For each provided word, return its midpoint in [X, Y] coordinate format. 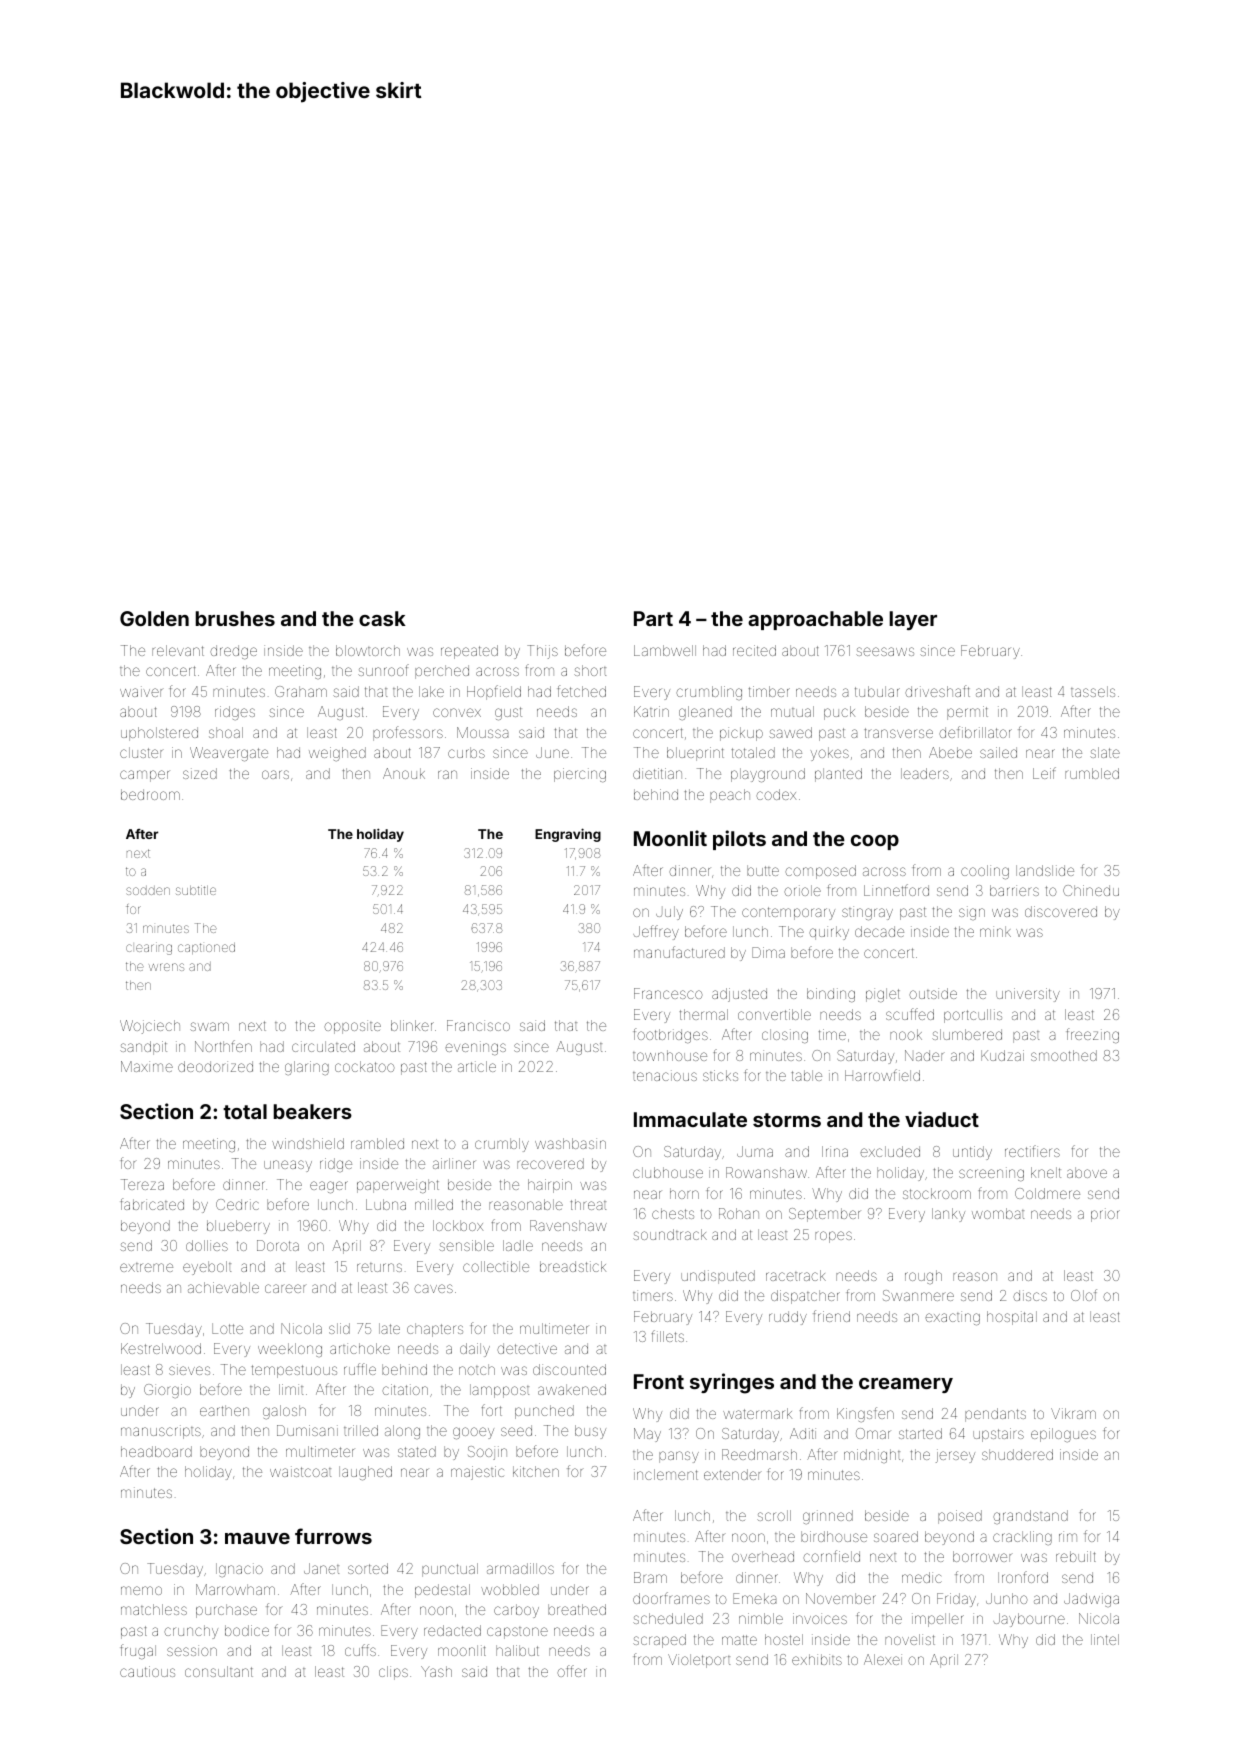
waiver [142, 691]
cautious [147, 1671]
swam [209, 1026]
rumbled [1092, 773]
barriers [1014, 890]
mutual [792, 711]
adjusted [739, 995]
